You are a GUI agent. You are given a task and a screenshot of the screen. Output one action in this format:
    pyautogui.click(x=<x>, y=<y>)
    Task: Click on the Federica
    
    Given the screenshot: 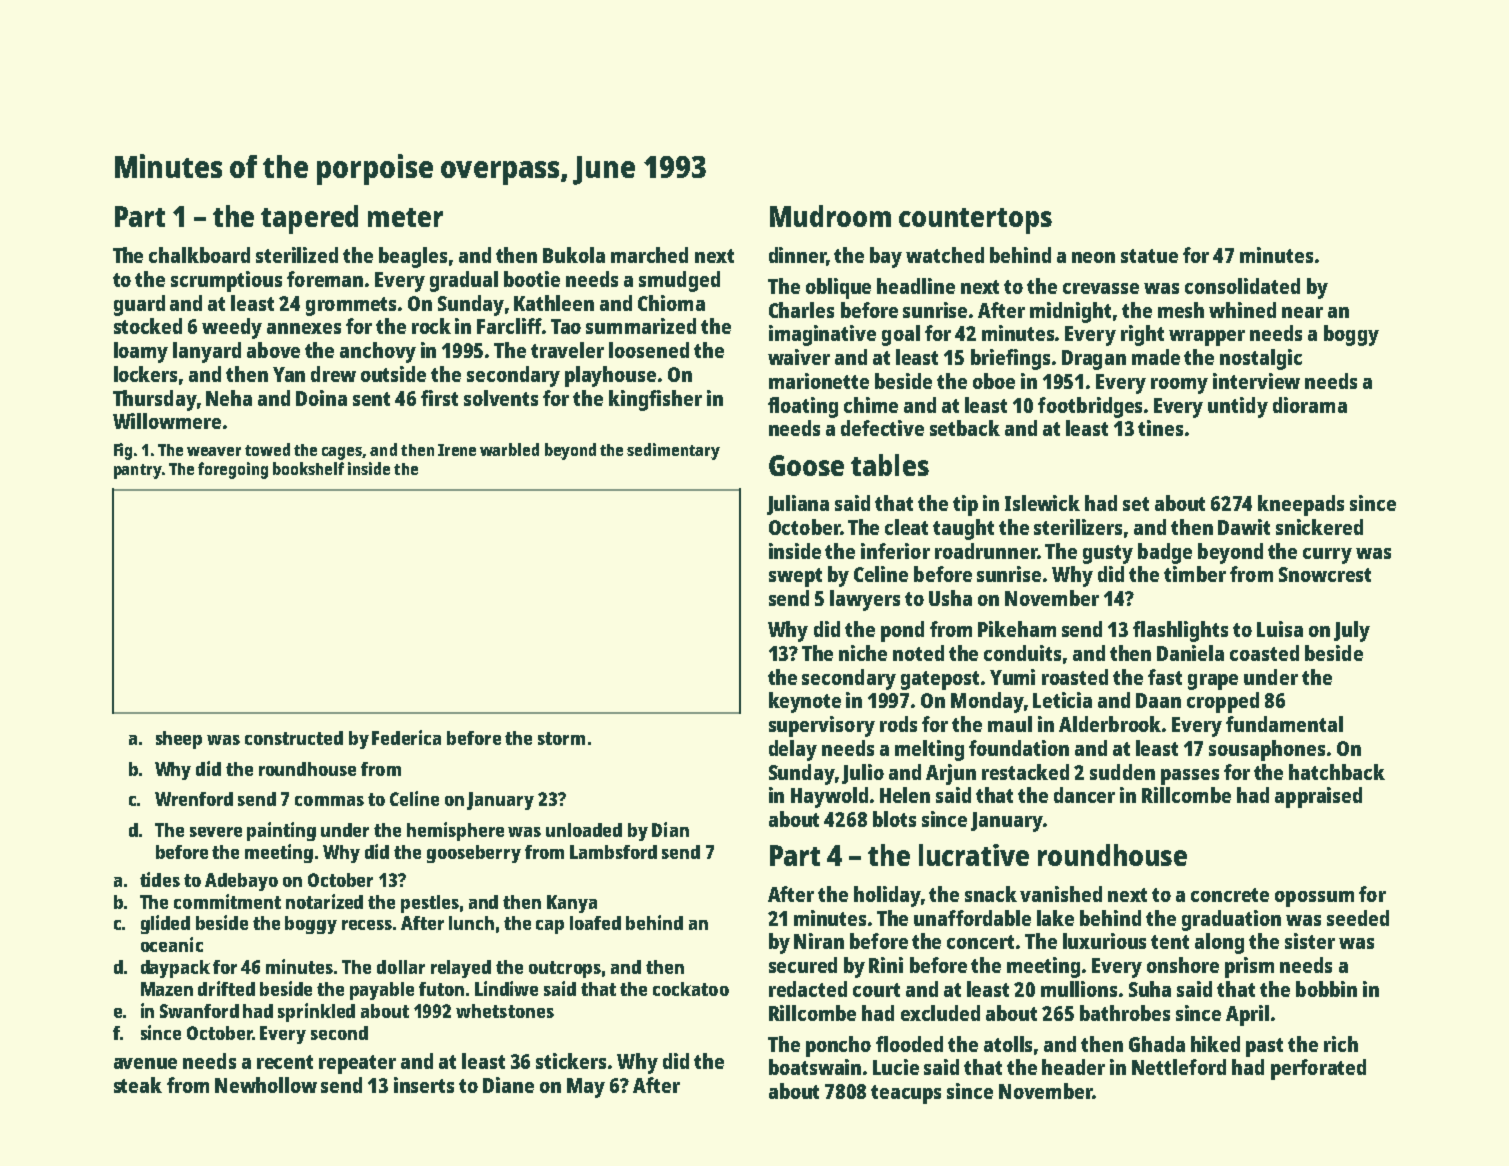 What is the action you would take?
    pyautogui.click(x=406, y=737)
